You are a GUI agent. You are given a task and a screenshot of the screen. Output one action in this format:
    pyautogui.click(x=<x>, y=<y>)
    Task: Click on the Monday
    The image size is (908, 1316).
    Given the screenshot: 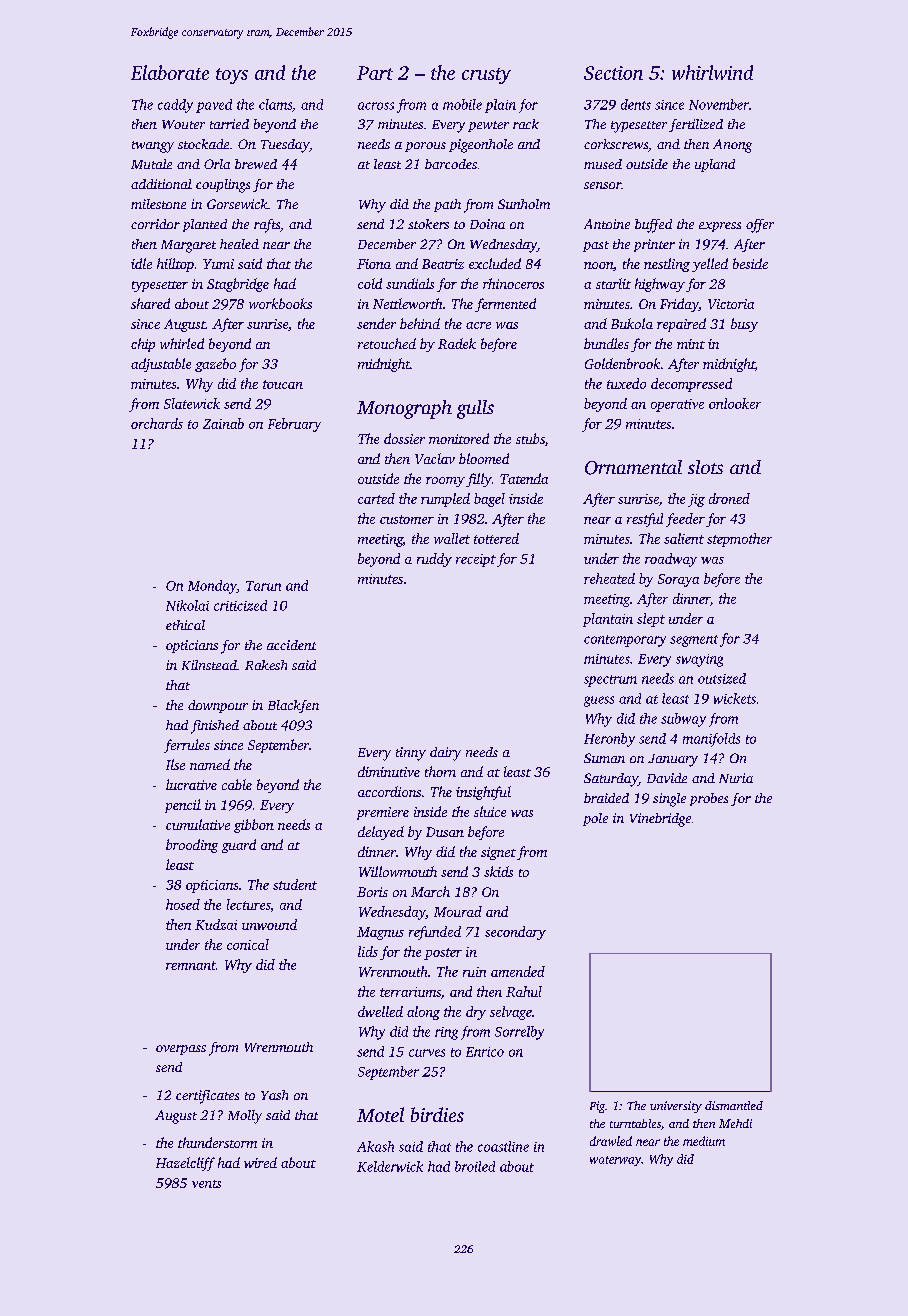 What is the action you would take?
    pyautogui.click(x=212, y=587)
